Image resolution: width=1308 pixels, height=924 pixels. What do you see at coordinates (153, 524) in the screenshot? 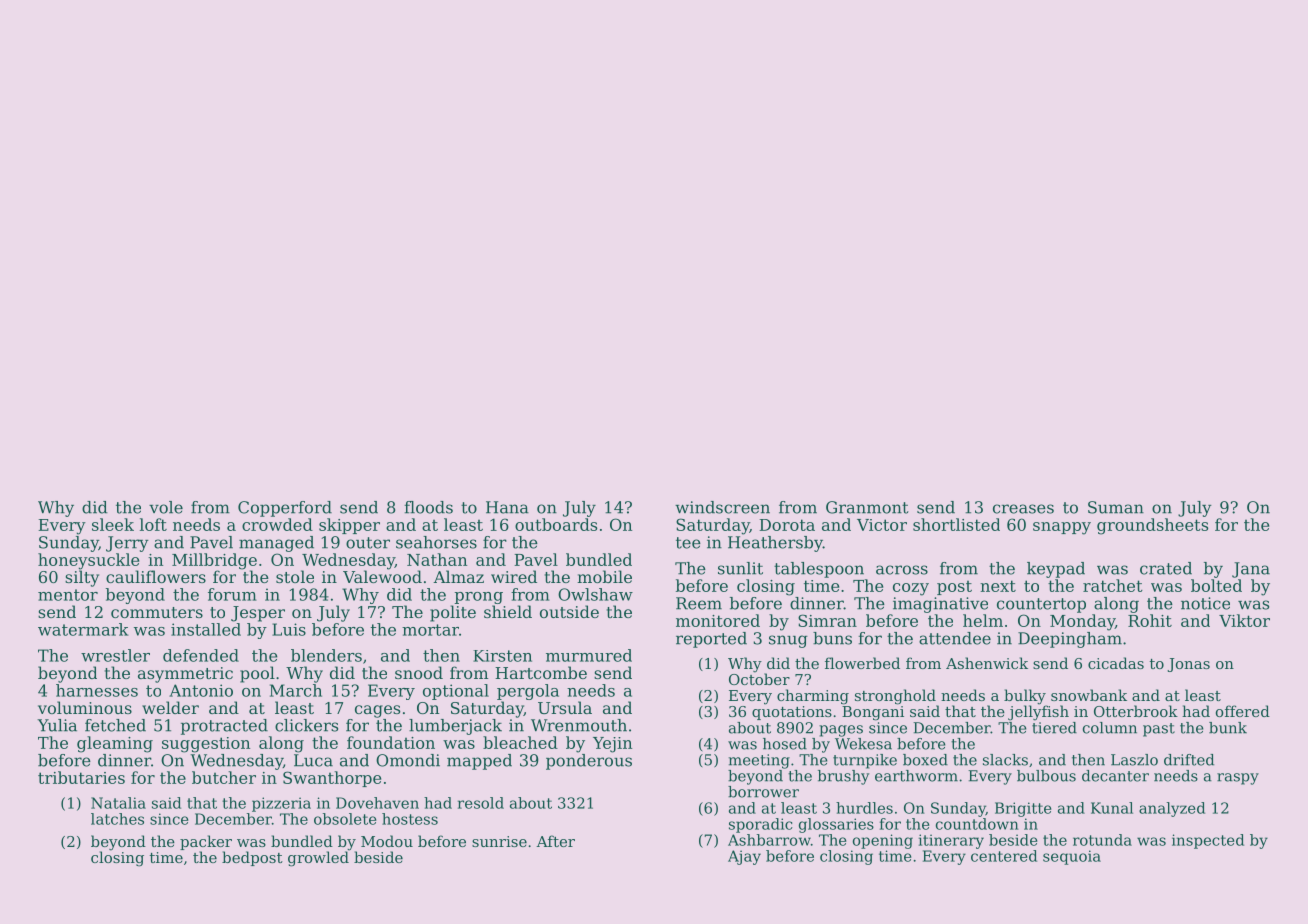
I see `loft` at bounding box center [153, 524].
